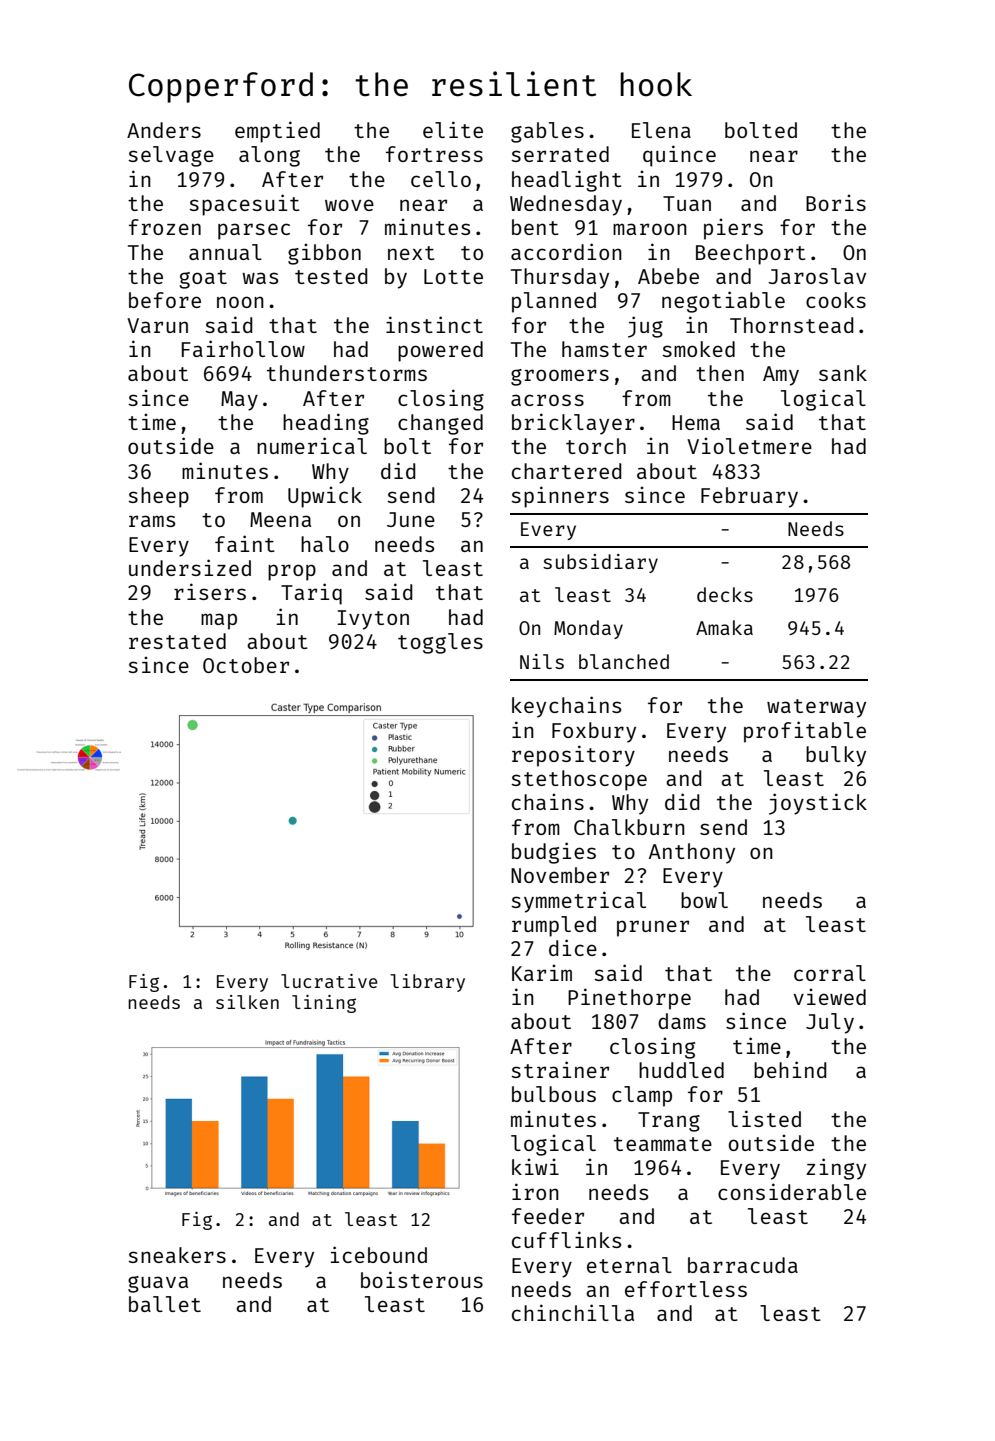 This screenshot has height=1441, width=995. Describe the element at coordinates (411, 253) in the screenshot. I see `next` at that location.
